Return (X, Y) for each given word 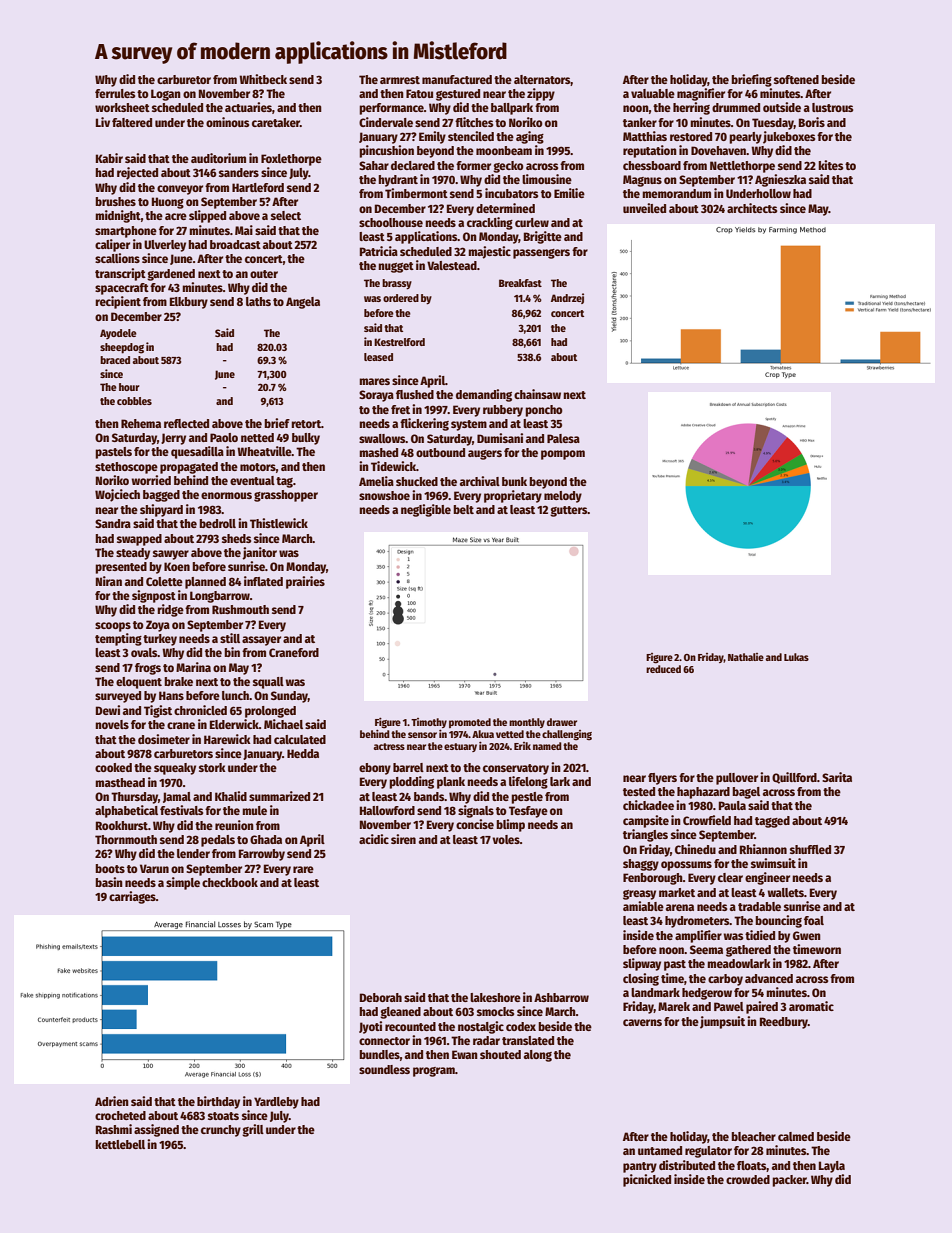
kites (830, 165)
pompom (563, 455)
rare (303, 869)
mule (254, 810)
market (677, 892)
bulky (306, 439)
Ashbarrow (561, 997)
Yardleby (276, 1103)
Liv (103, 122)
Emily (432, 137)
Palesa (563, 438)
